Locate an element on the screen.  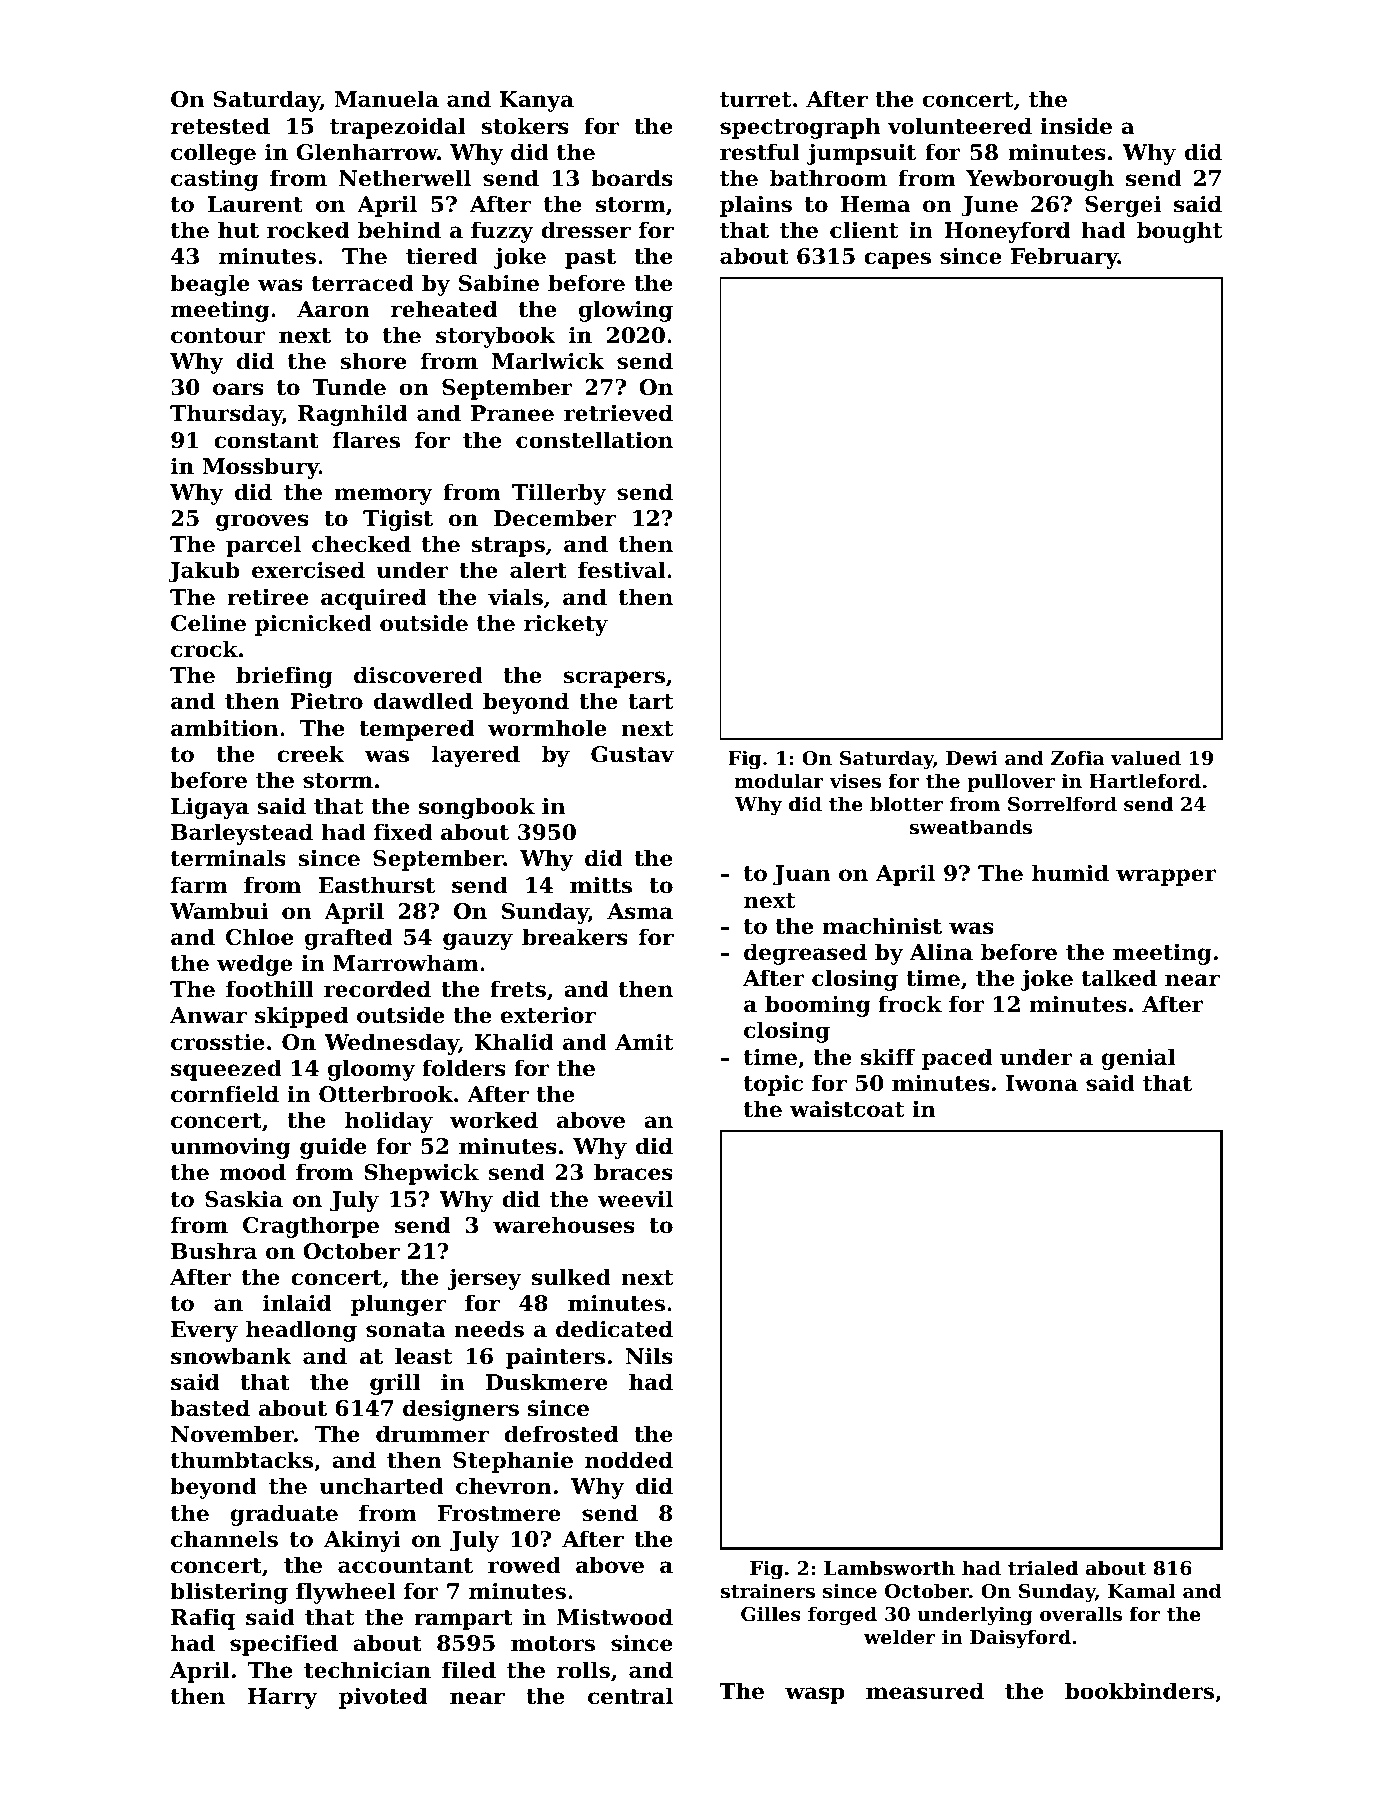
wasp is located at coordinates (814, 1695).
